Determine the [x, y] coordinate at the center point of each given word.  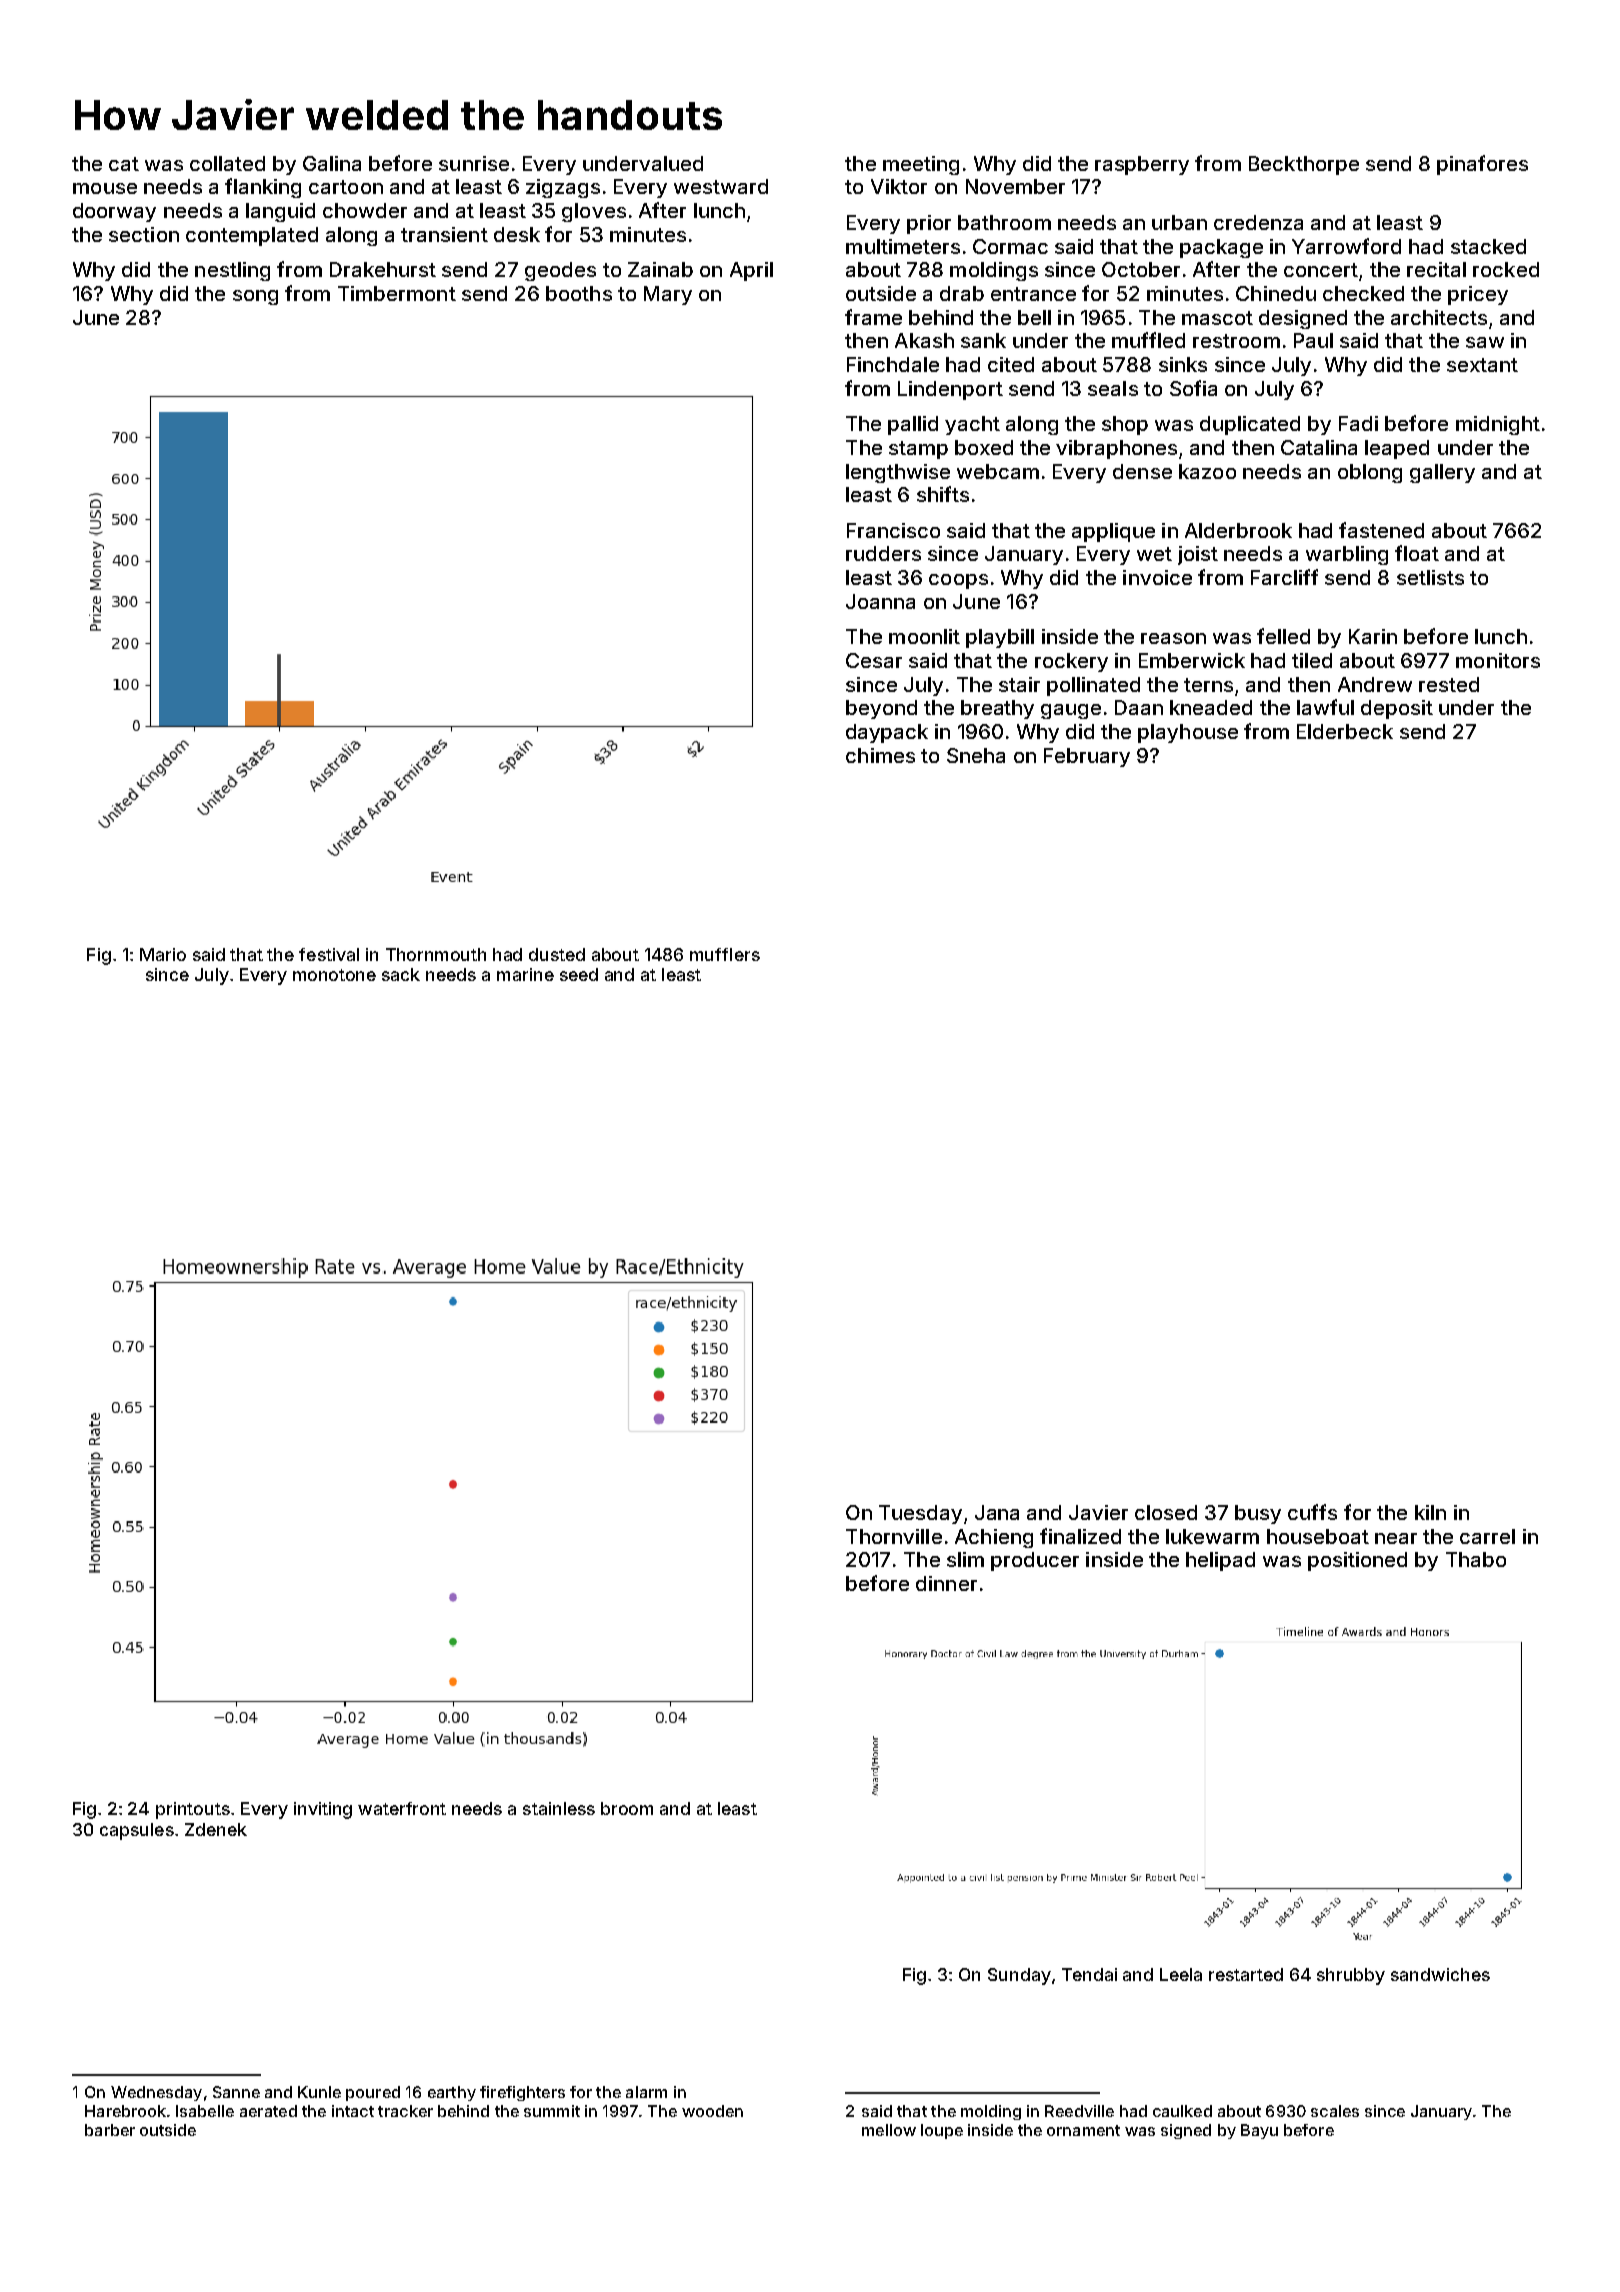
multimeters [903, 246]
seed [579, 974]
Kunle [319, 2092]
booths [579, 293]
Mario [163, 954]
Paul [1313, 340]
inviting [323, 1810]
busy [1258, 1514]
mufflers [725, 954]
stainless [559, 1808]
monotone [334, 975]
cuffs [1312, 1512]
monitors [1498, 660]
